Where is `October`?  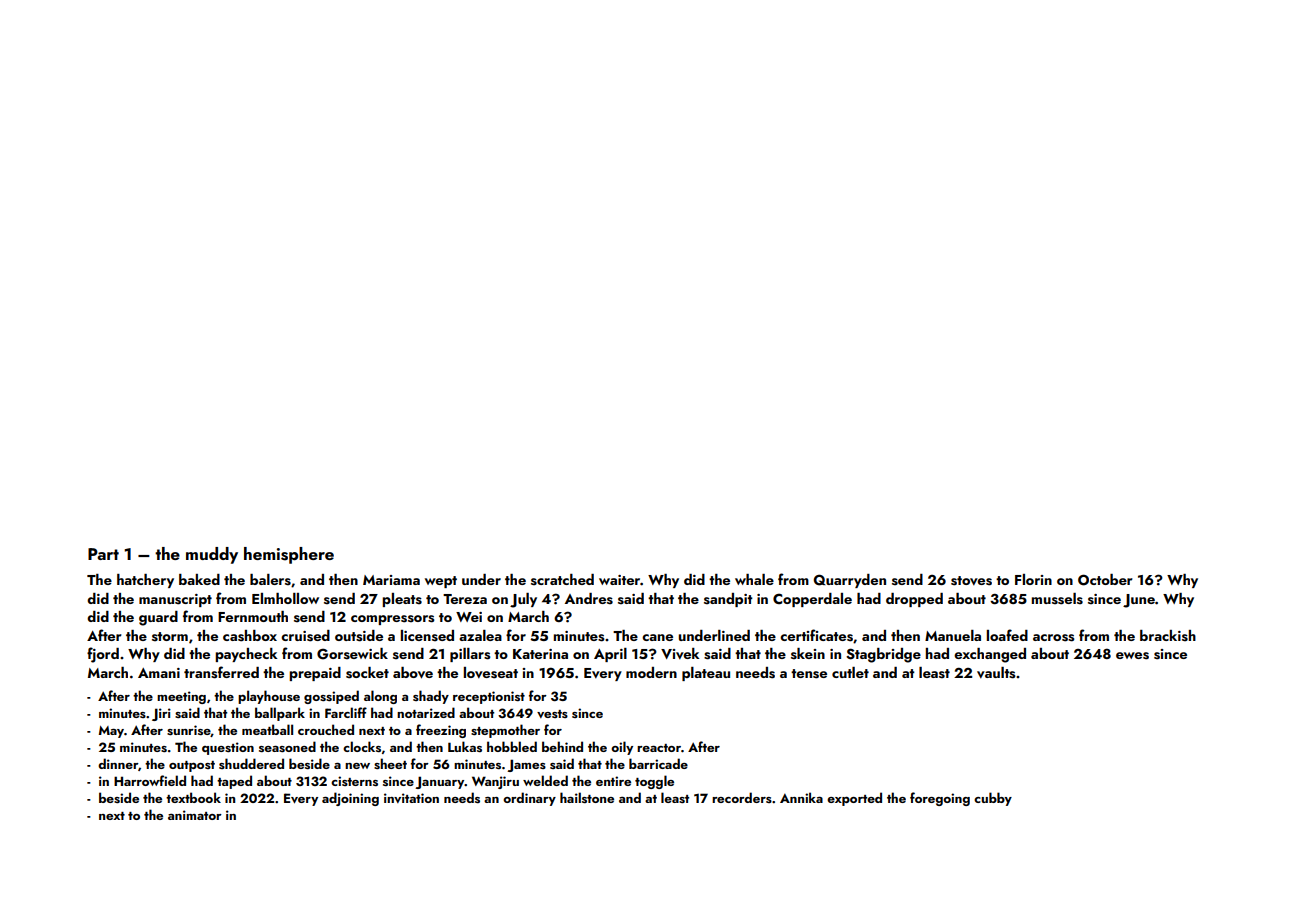
October is located at coordinates (1105, 580).
